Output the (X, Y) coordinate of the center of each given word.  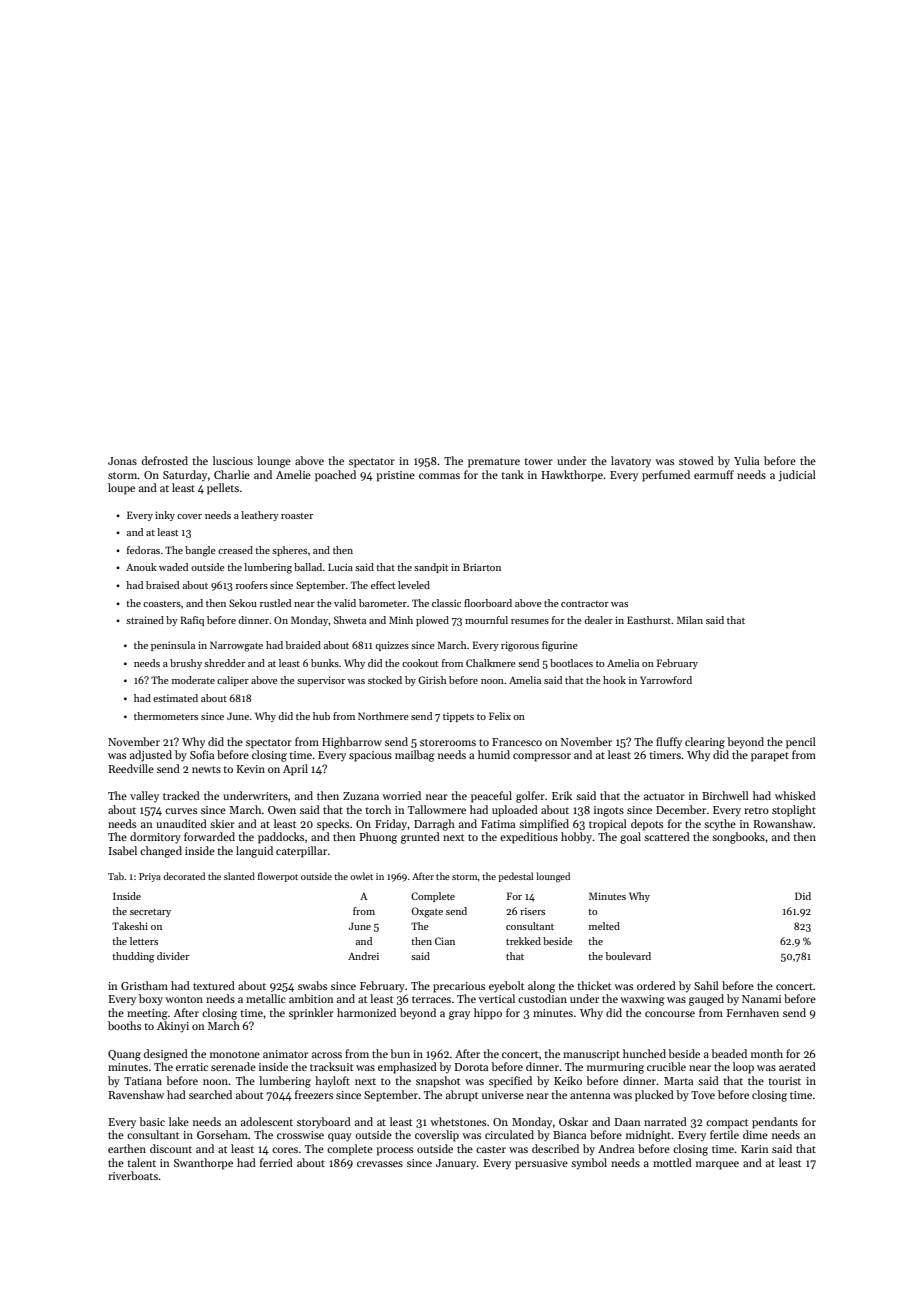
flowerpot (278, 877)
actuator (664, 796)
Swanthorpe (203, 1164)
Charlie (232, 474)
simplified (544, 825)
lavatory (631, 461)
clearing (705, 743)
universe (503, 1095)
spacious (370, 756)
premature (494, 463)
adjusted (151, 756)
